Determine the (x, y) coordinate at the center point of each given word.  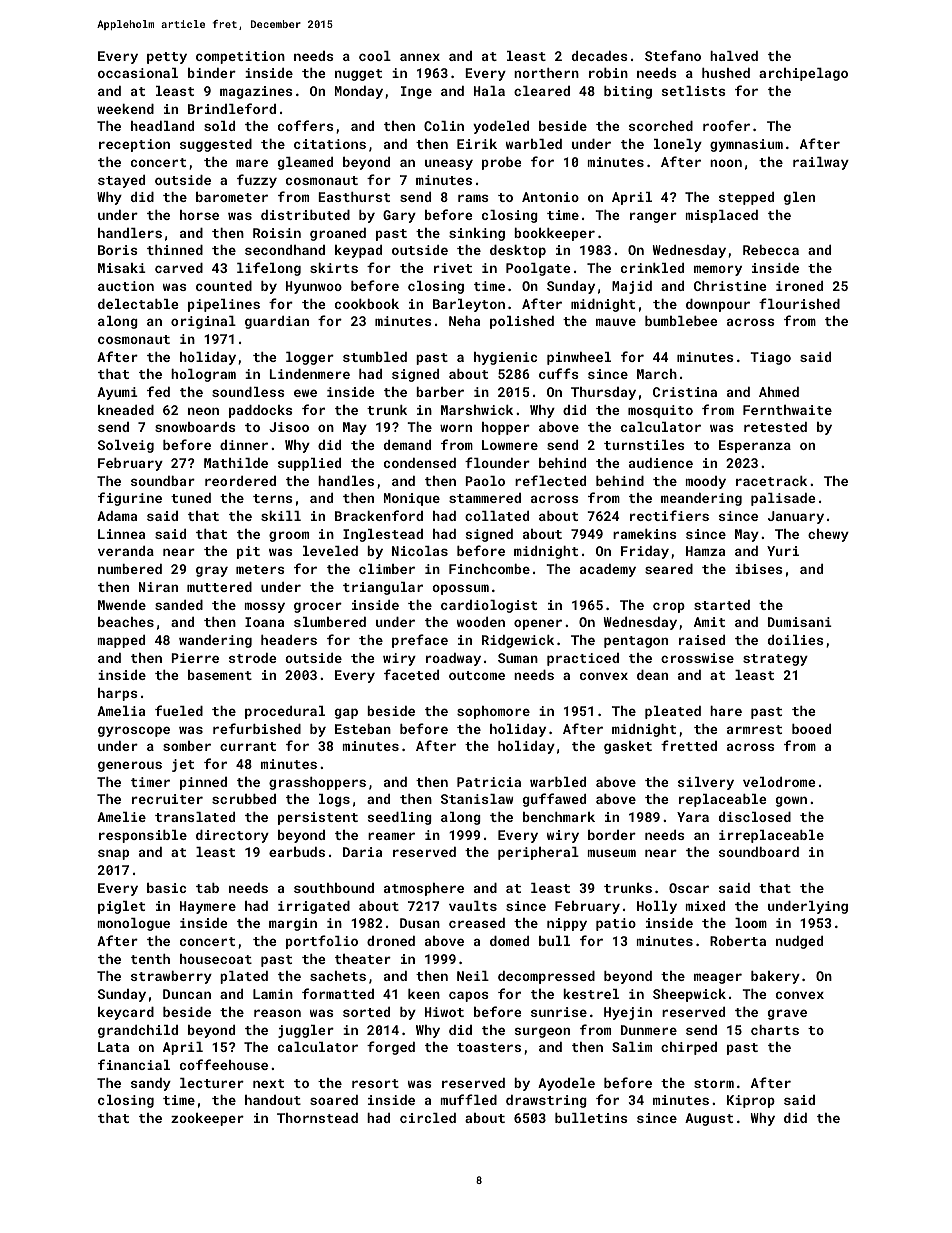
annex (420, 57)
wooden (481, 622)
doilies (796, 640)
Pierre (195, 658)
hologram (203, 375)
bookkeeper (554, 234)
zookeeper (207, 1119)
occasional (138, 73)
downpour (718, 305)
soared (334, 1100)
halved (734, 56)
